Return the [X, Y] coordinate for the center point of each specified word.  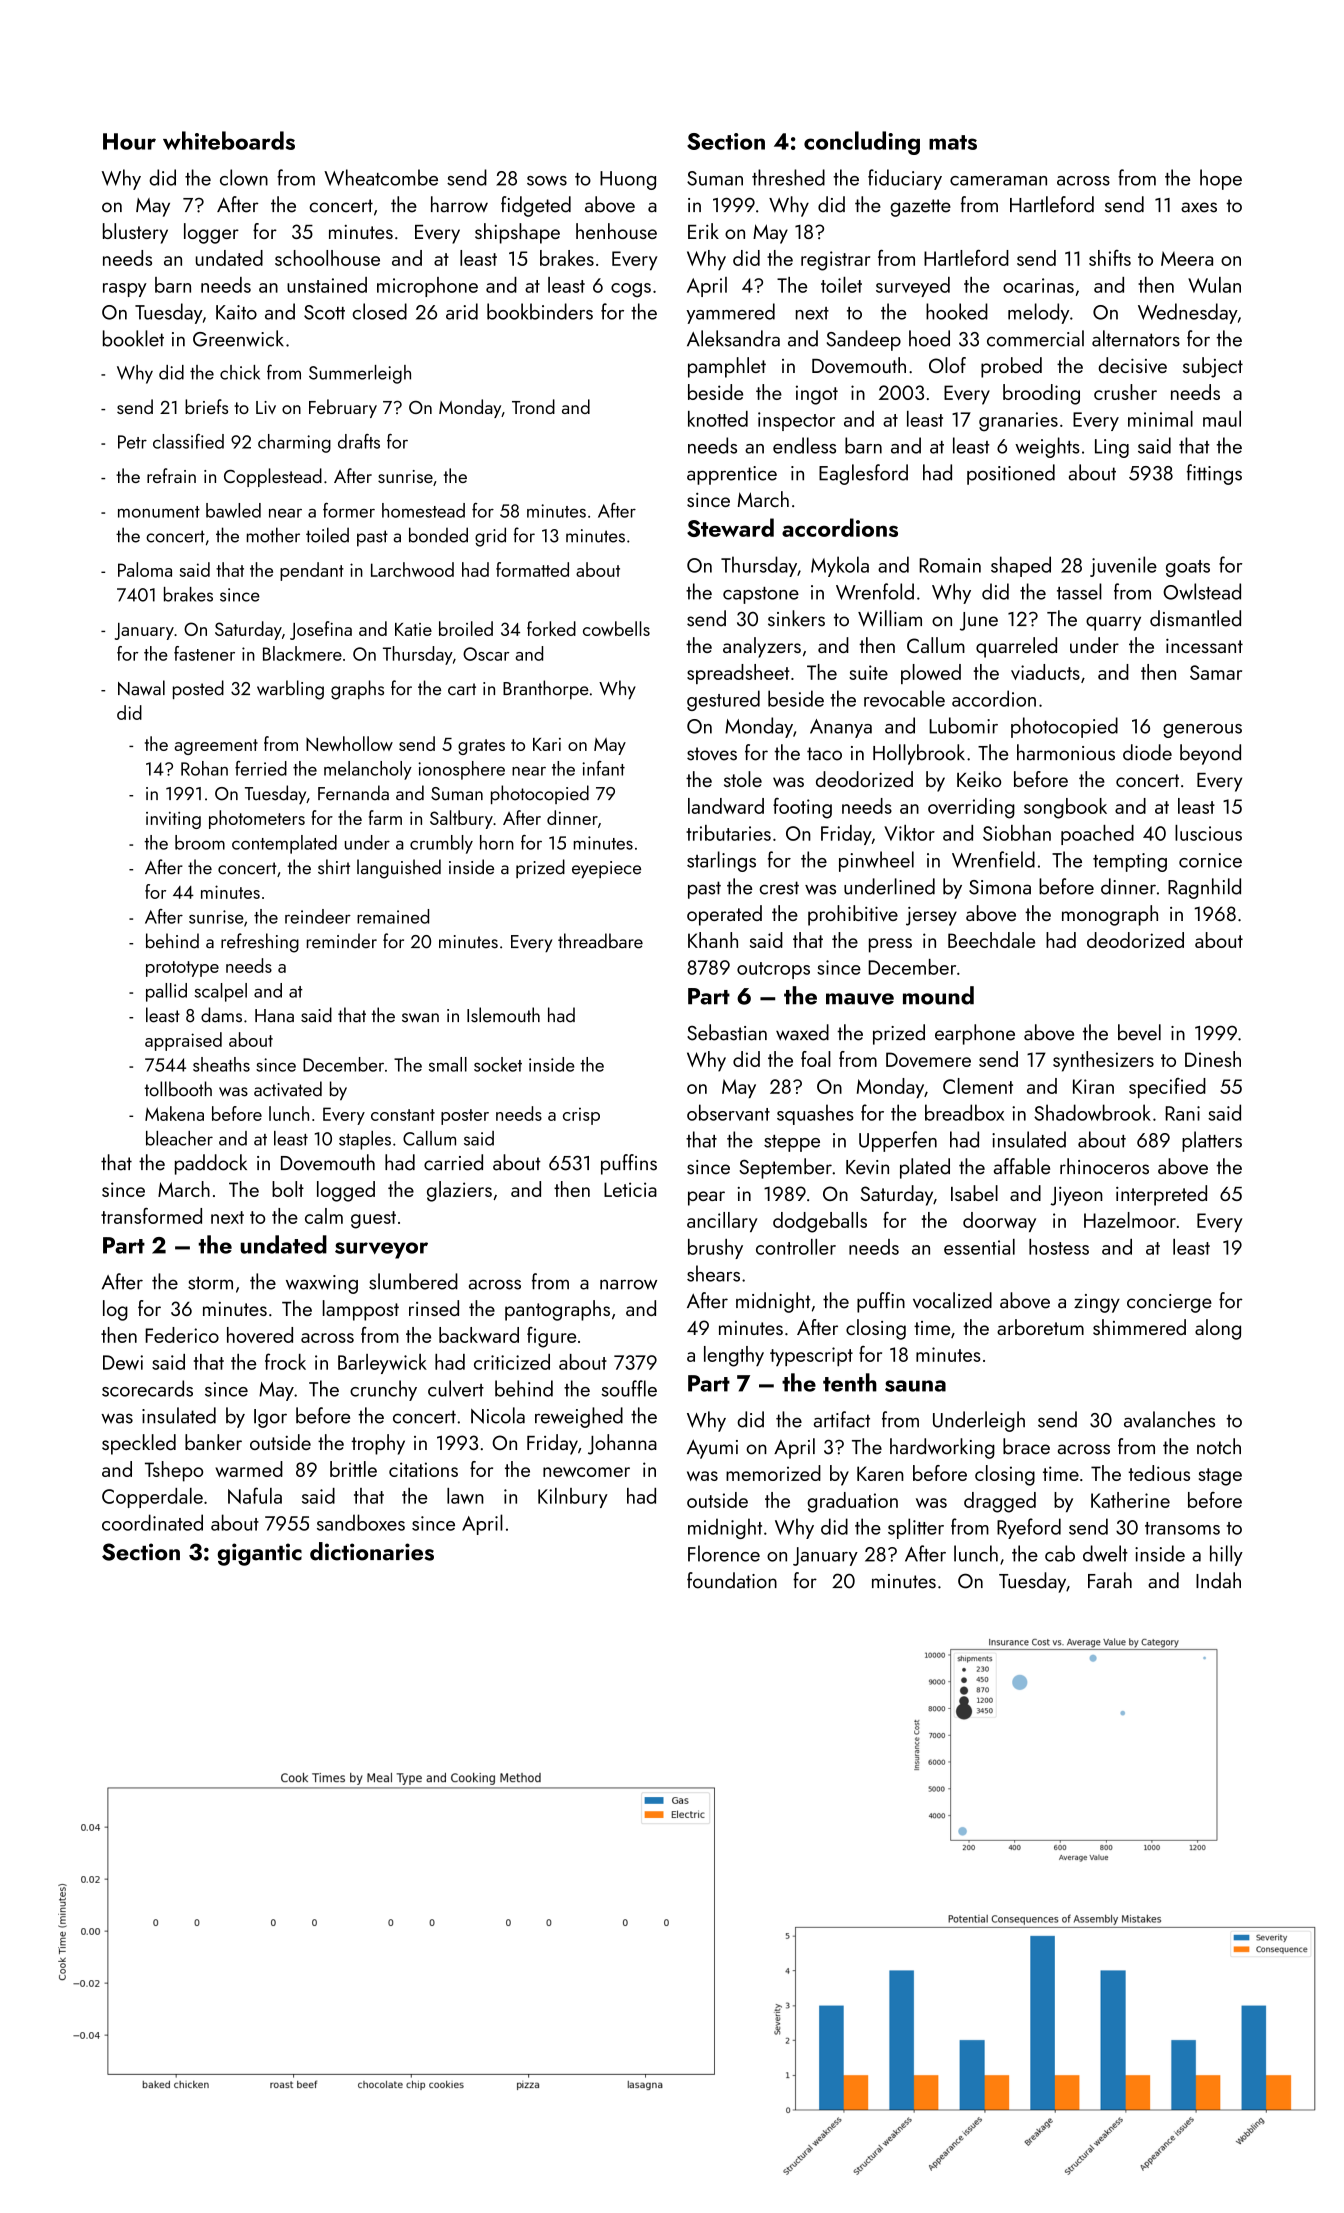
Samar [1216, 672]
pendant [312, 571]
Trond [533, 406]
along [1218, 1329]
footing [802, 808]
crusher [1125, 392]
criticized [512, 1362]
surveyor [381, 1250]
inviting [173, 820]
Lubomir [963, 725]
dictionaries [372, 1551]
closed [379, 311]
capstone [761, 595]
